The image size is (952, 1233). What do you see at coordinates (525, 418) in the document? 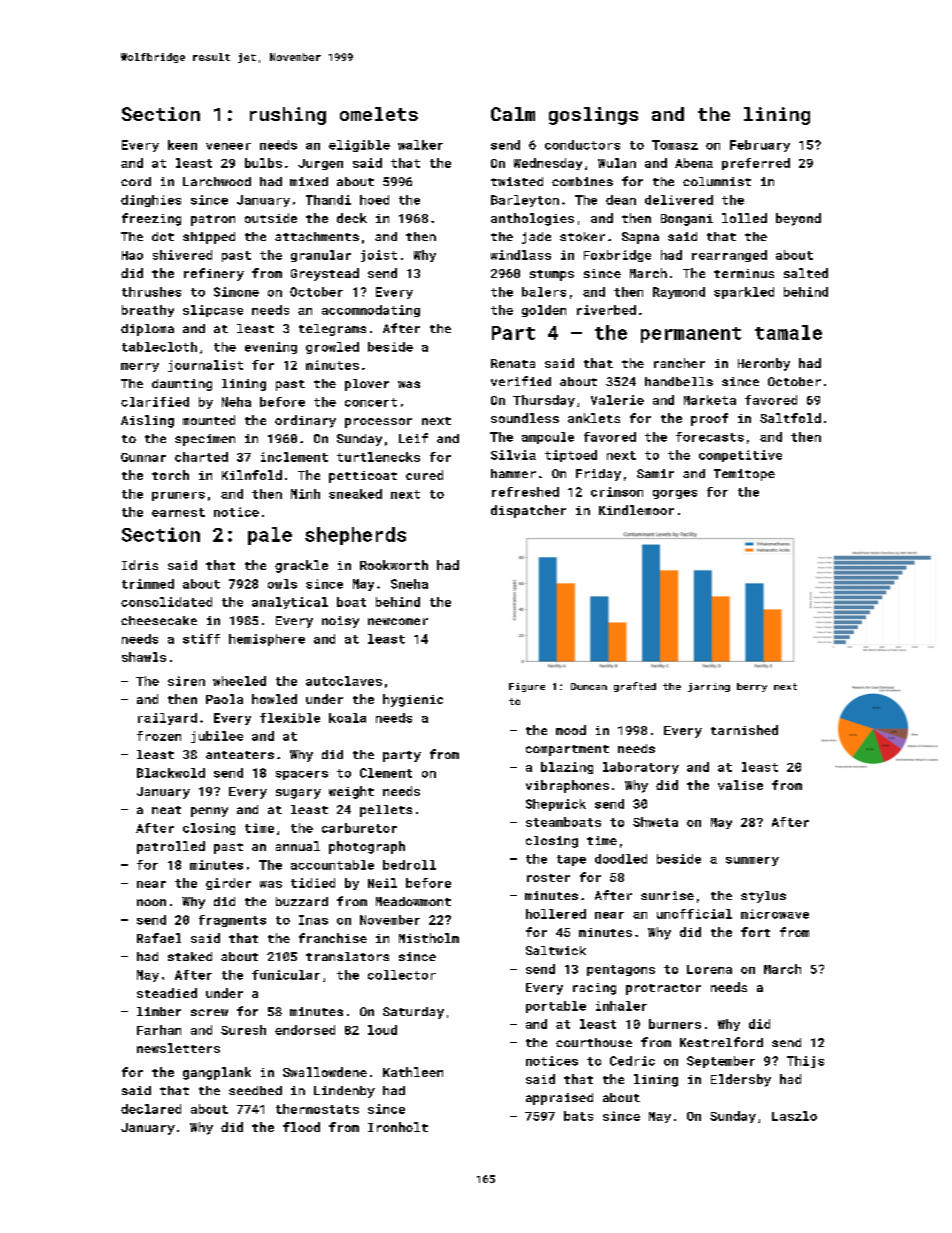
I see `soundless` at bounding box center [525, 418].
